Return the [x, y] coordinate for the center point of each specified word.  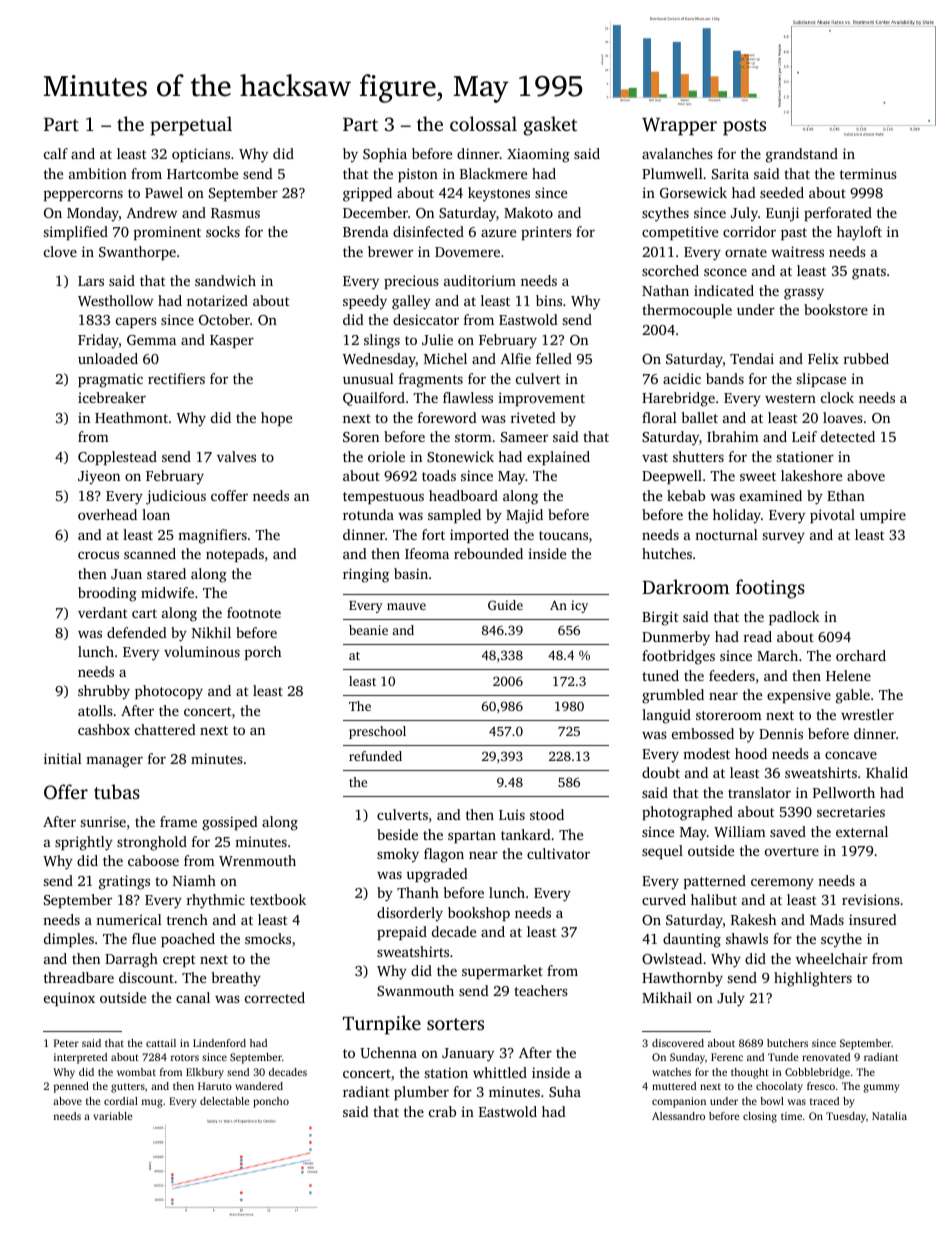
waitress [797, 251]
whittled [500, 1072]
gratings [124, 882]
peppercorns [83, 195]
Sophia [385, 155]
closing [760, 1117]
